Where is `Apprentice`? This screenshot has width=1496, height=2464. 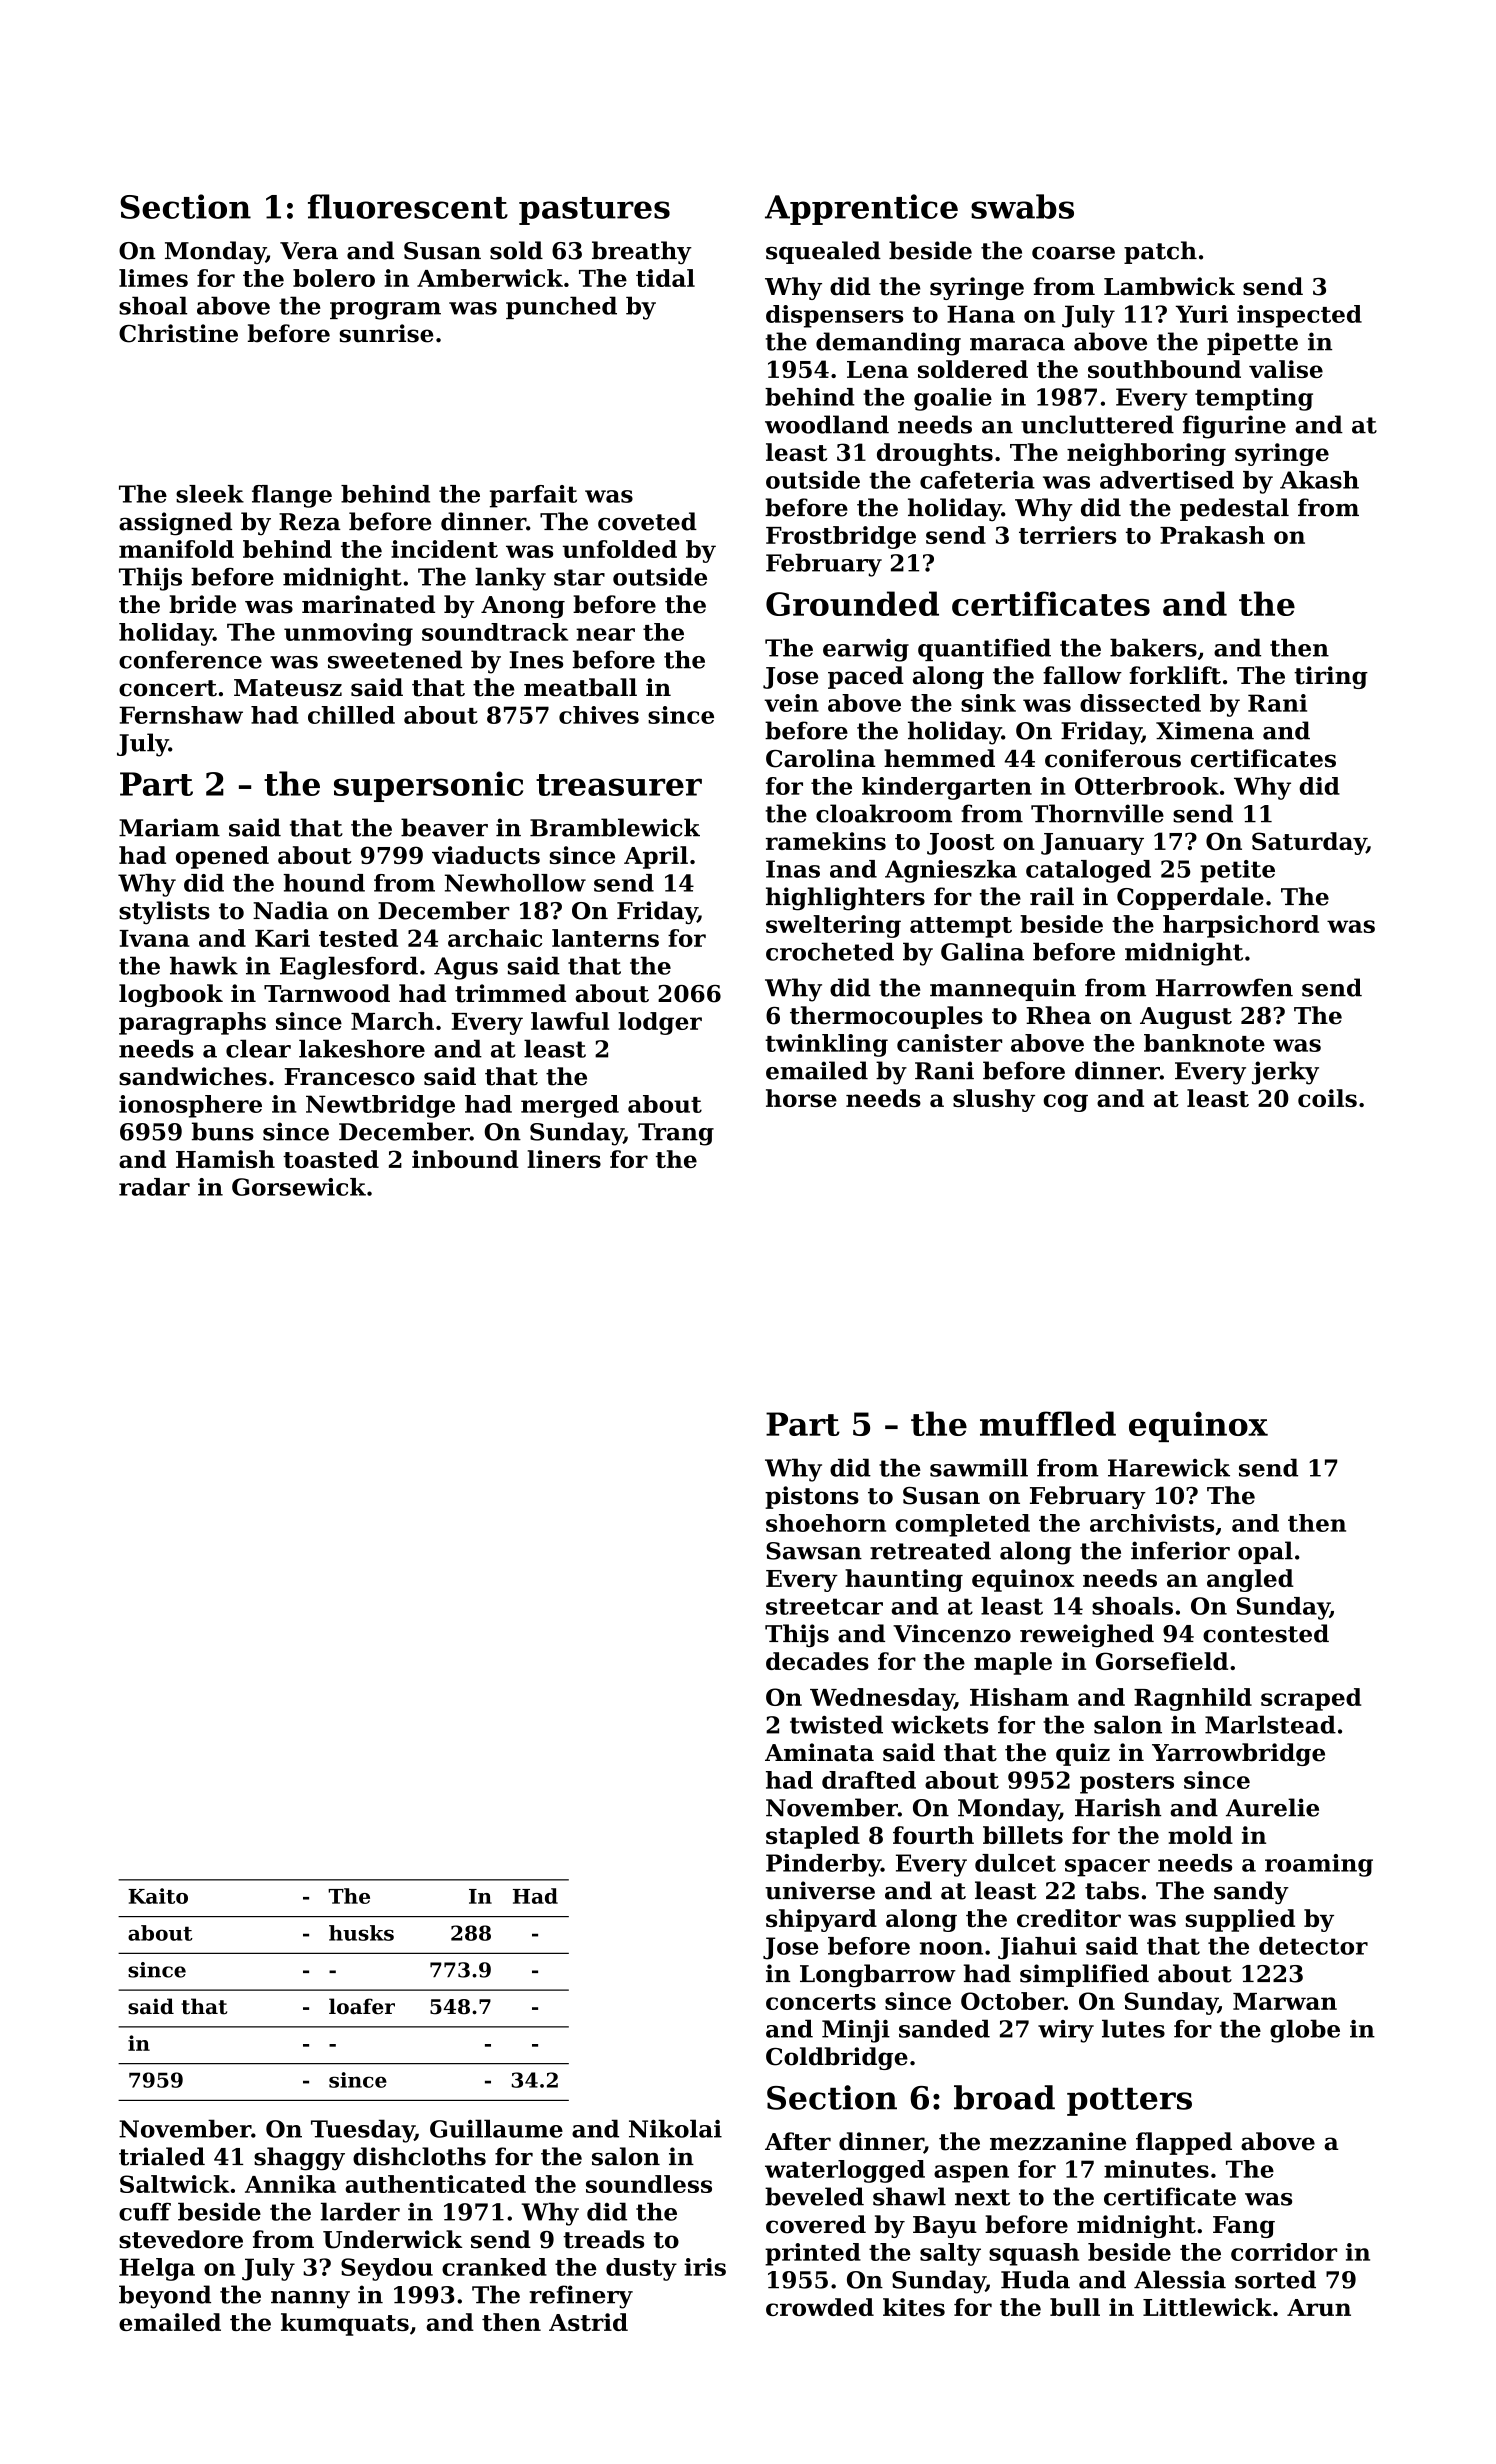
Apprentice is located at coordinates (861, 209).
